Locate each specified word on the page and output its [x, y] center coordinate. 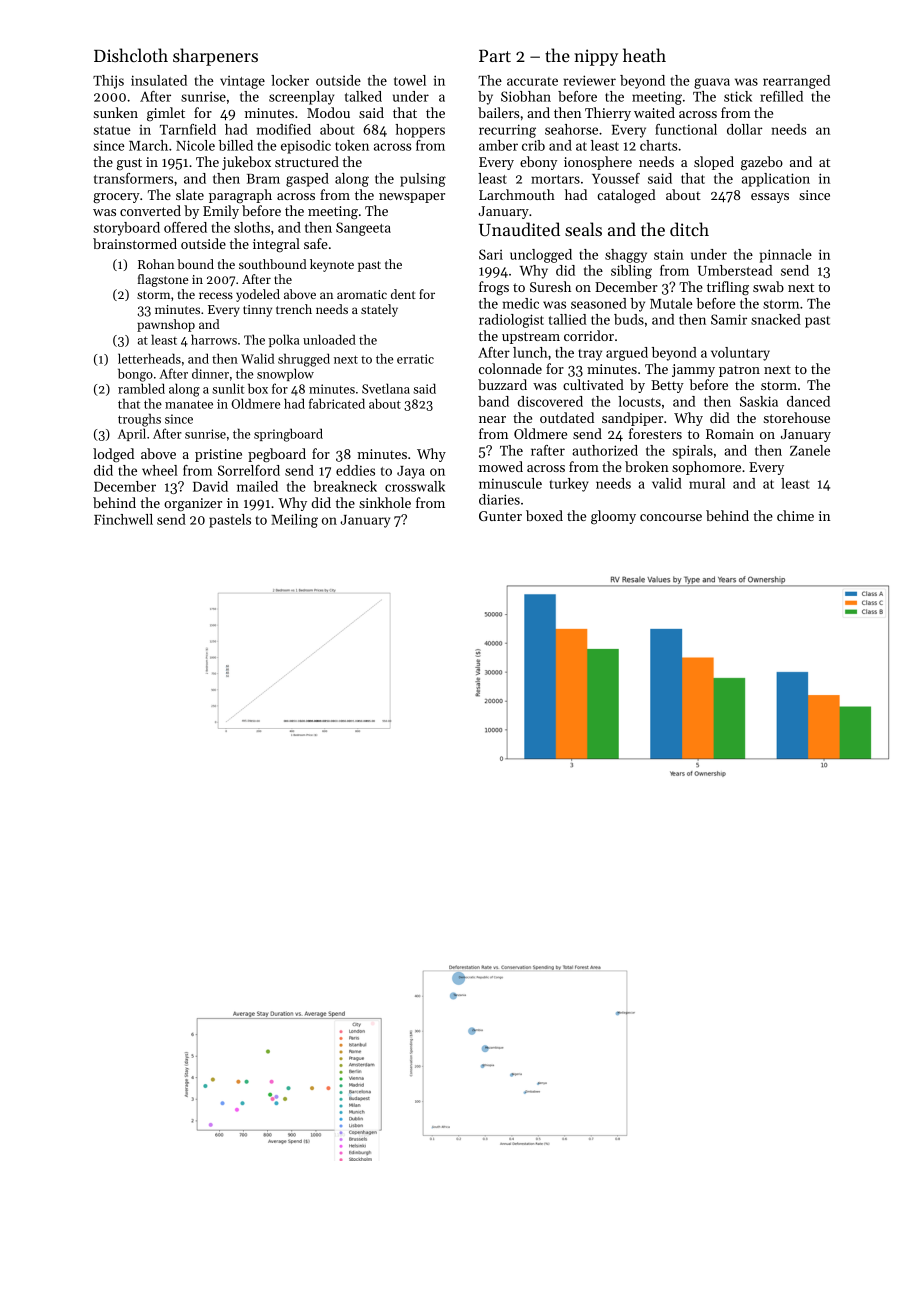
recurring [507, 131]
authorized [605, 450]
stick [738, 96]
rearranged [796, 82]
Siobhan [526, 96]
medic [521, 303]
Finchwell [123, 519]
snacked [776, 319]
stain [669, 254]
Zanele [810, 450]
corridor [589, 335]
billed [236, 145]
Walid [257, 358]
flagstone [163, 280]
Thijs [108, 82]
